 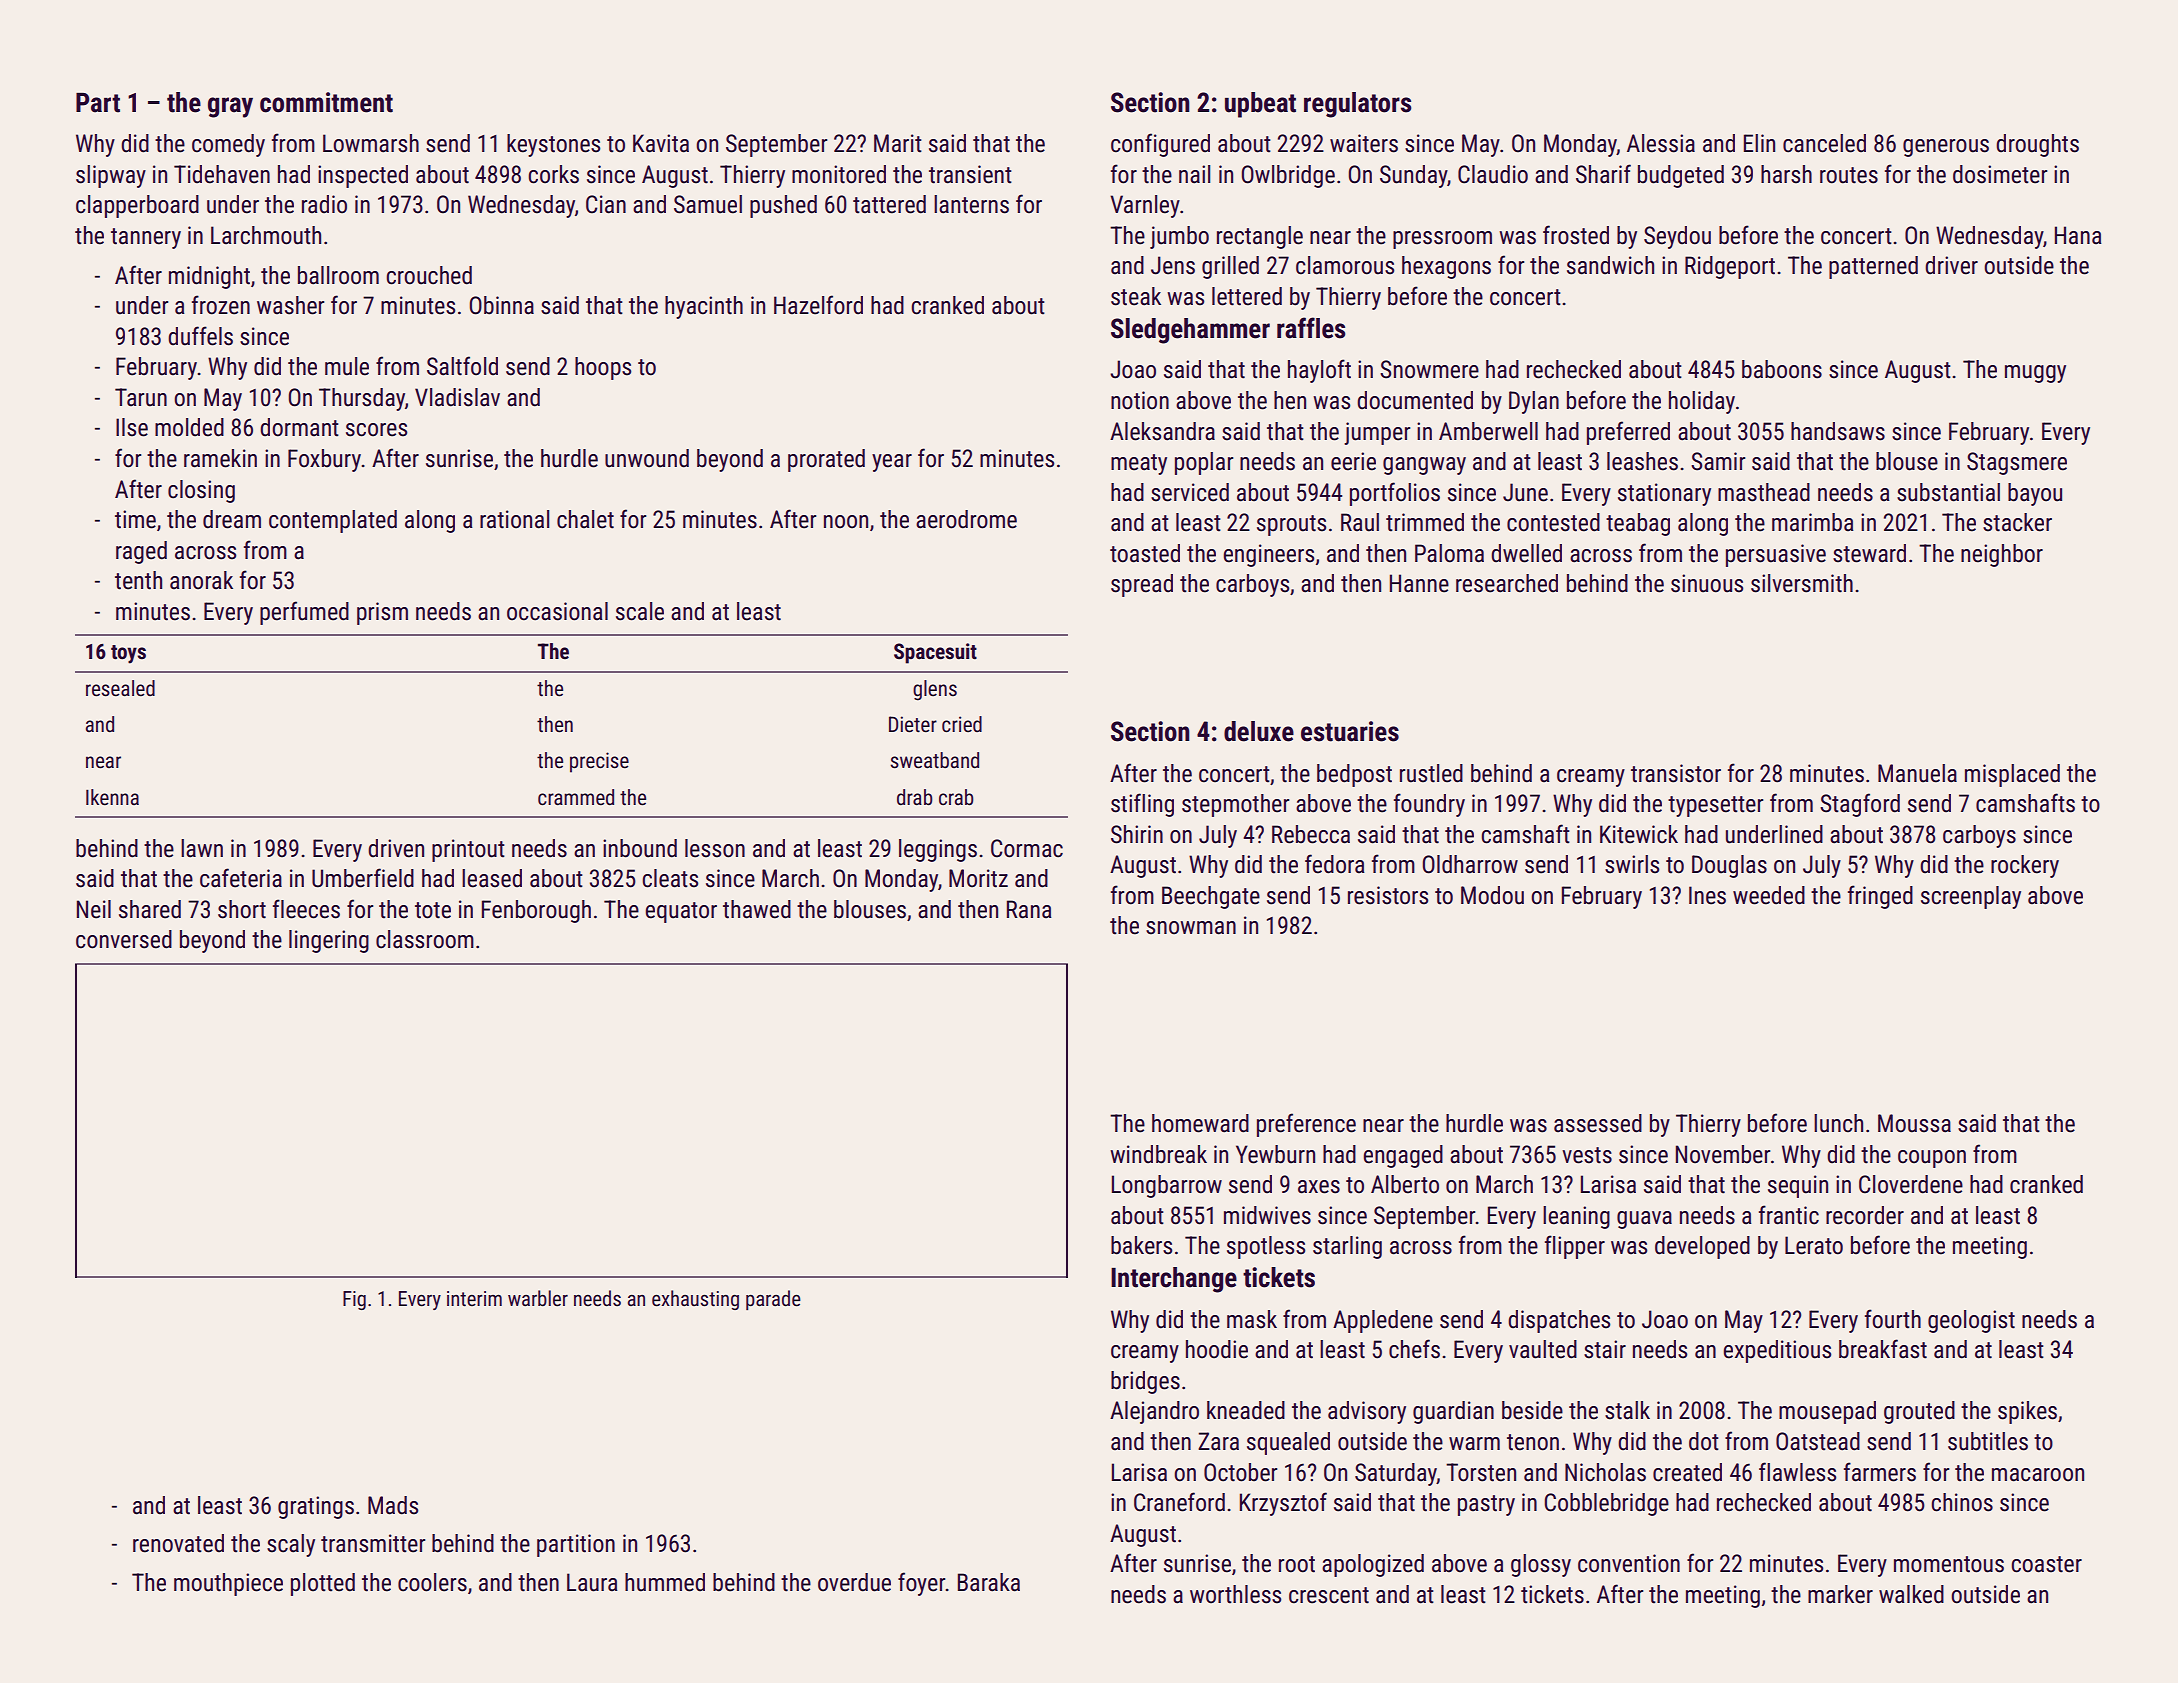 I want to click on Beechgate, so click(x=1211, y=897).
